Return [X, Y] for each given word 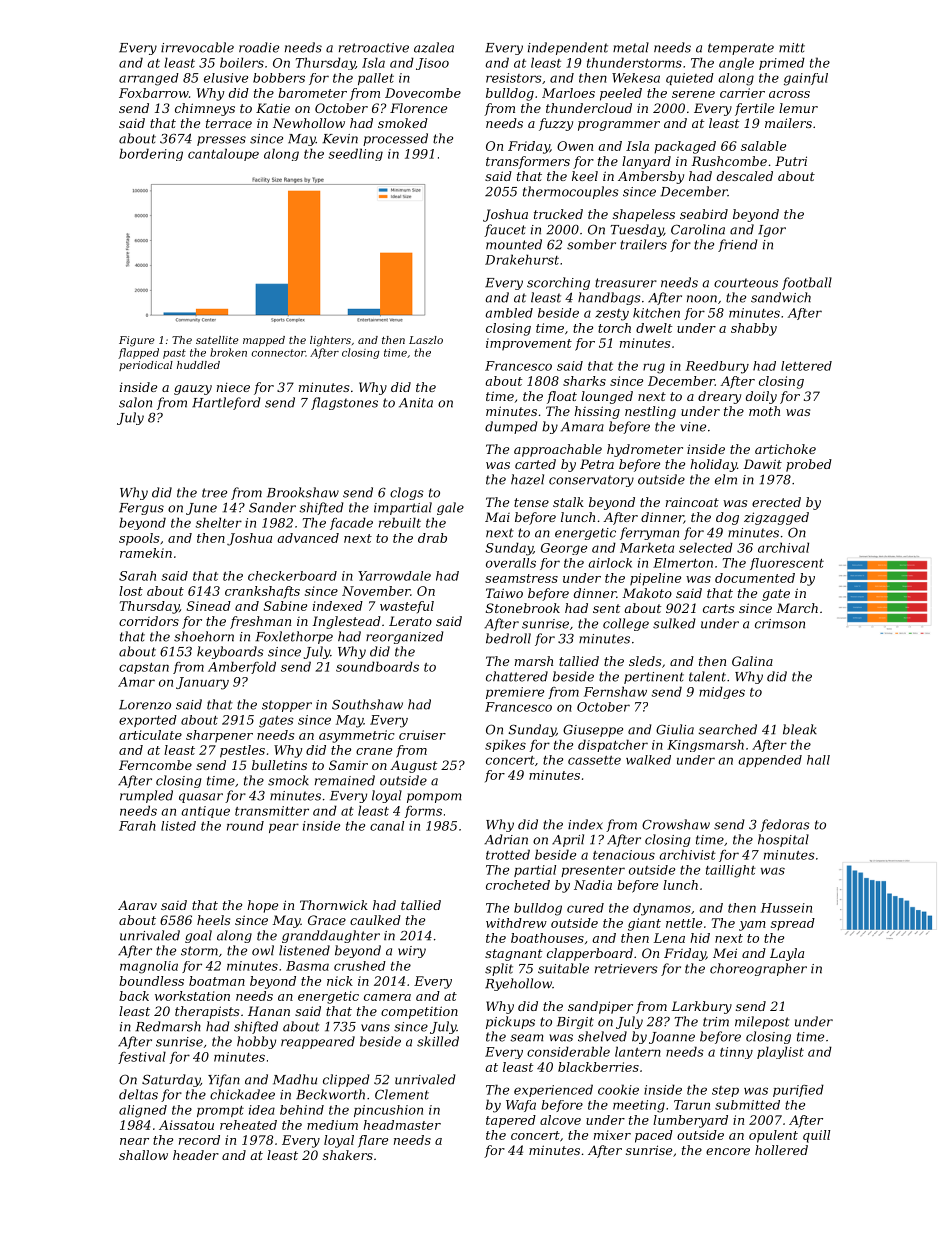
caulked [375, 920]
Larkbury [701, 1007]
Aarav [137, 905]
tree [214, 493]
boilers [242, 62]
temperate [741, 49]
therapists [207, 1012]
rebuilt [400, 522]
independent [568, 48]
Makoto [647, 593]
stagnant [513, 955]
